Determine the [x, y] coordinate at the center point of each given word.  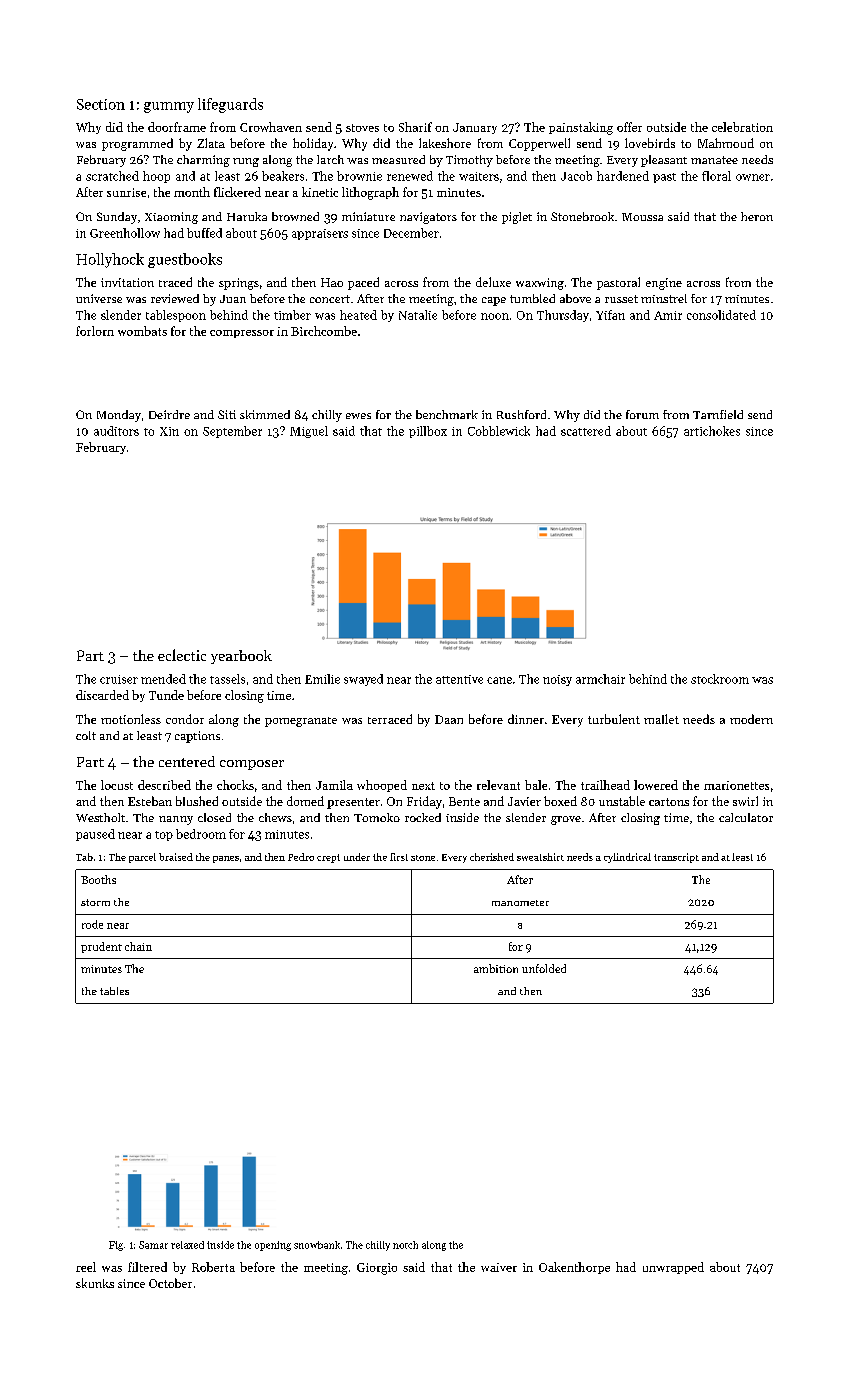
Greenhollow [125, 233]
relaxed [187, 1245]
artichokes [712, 431]
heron [757, 216]
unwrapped [673, 1268]
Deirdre [169, 414]
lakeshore [445, 143]
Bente [464, 801]
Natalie [418, 315]
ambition [496, 968]
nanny [176, 820]
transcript [676, 858]
